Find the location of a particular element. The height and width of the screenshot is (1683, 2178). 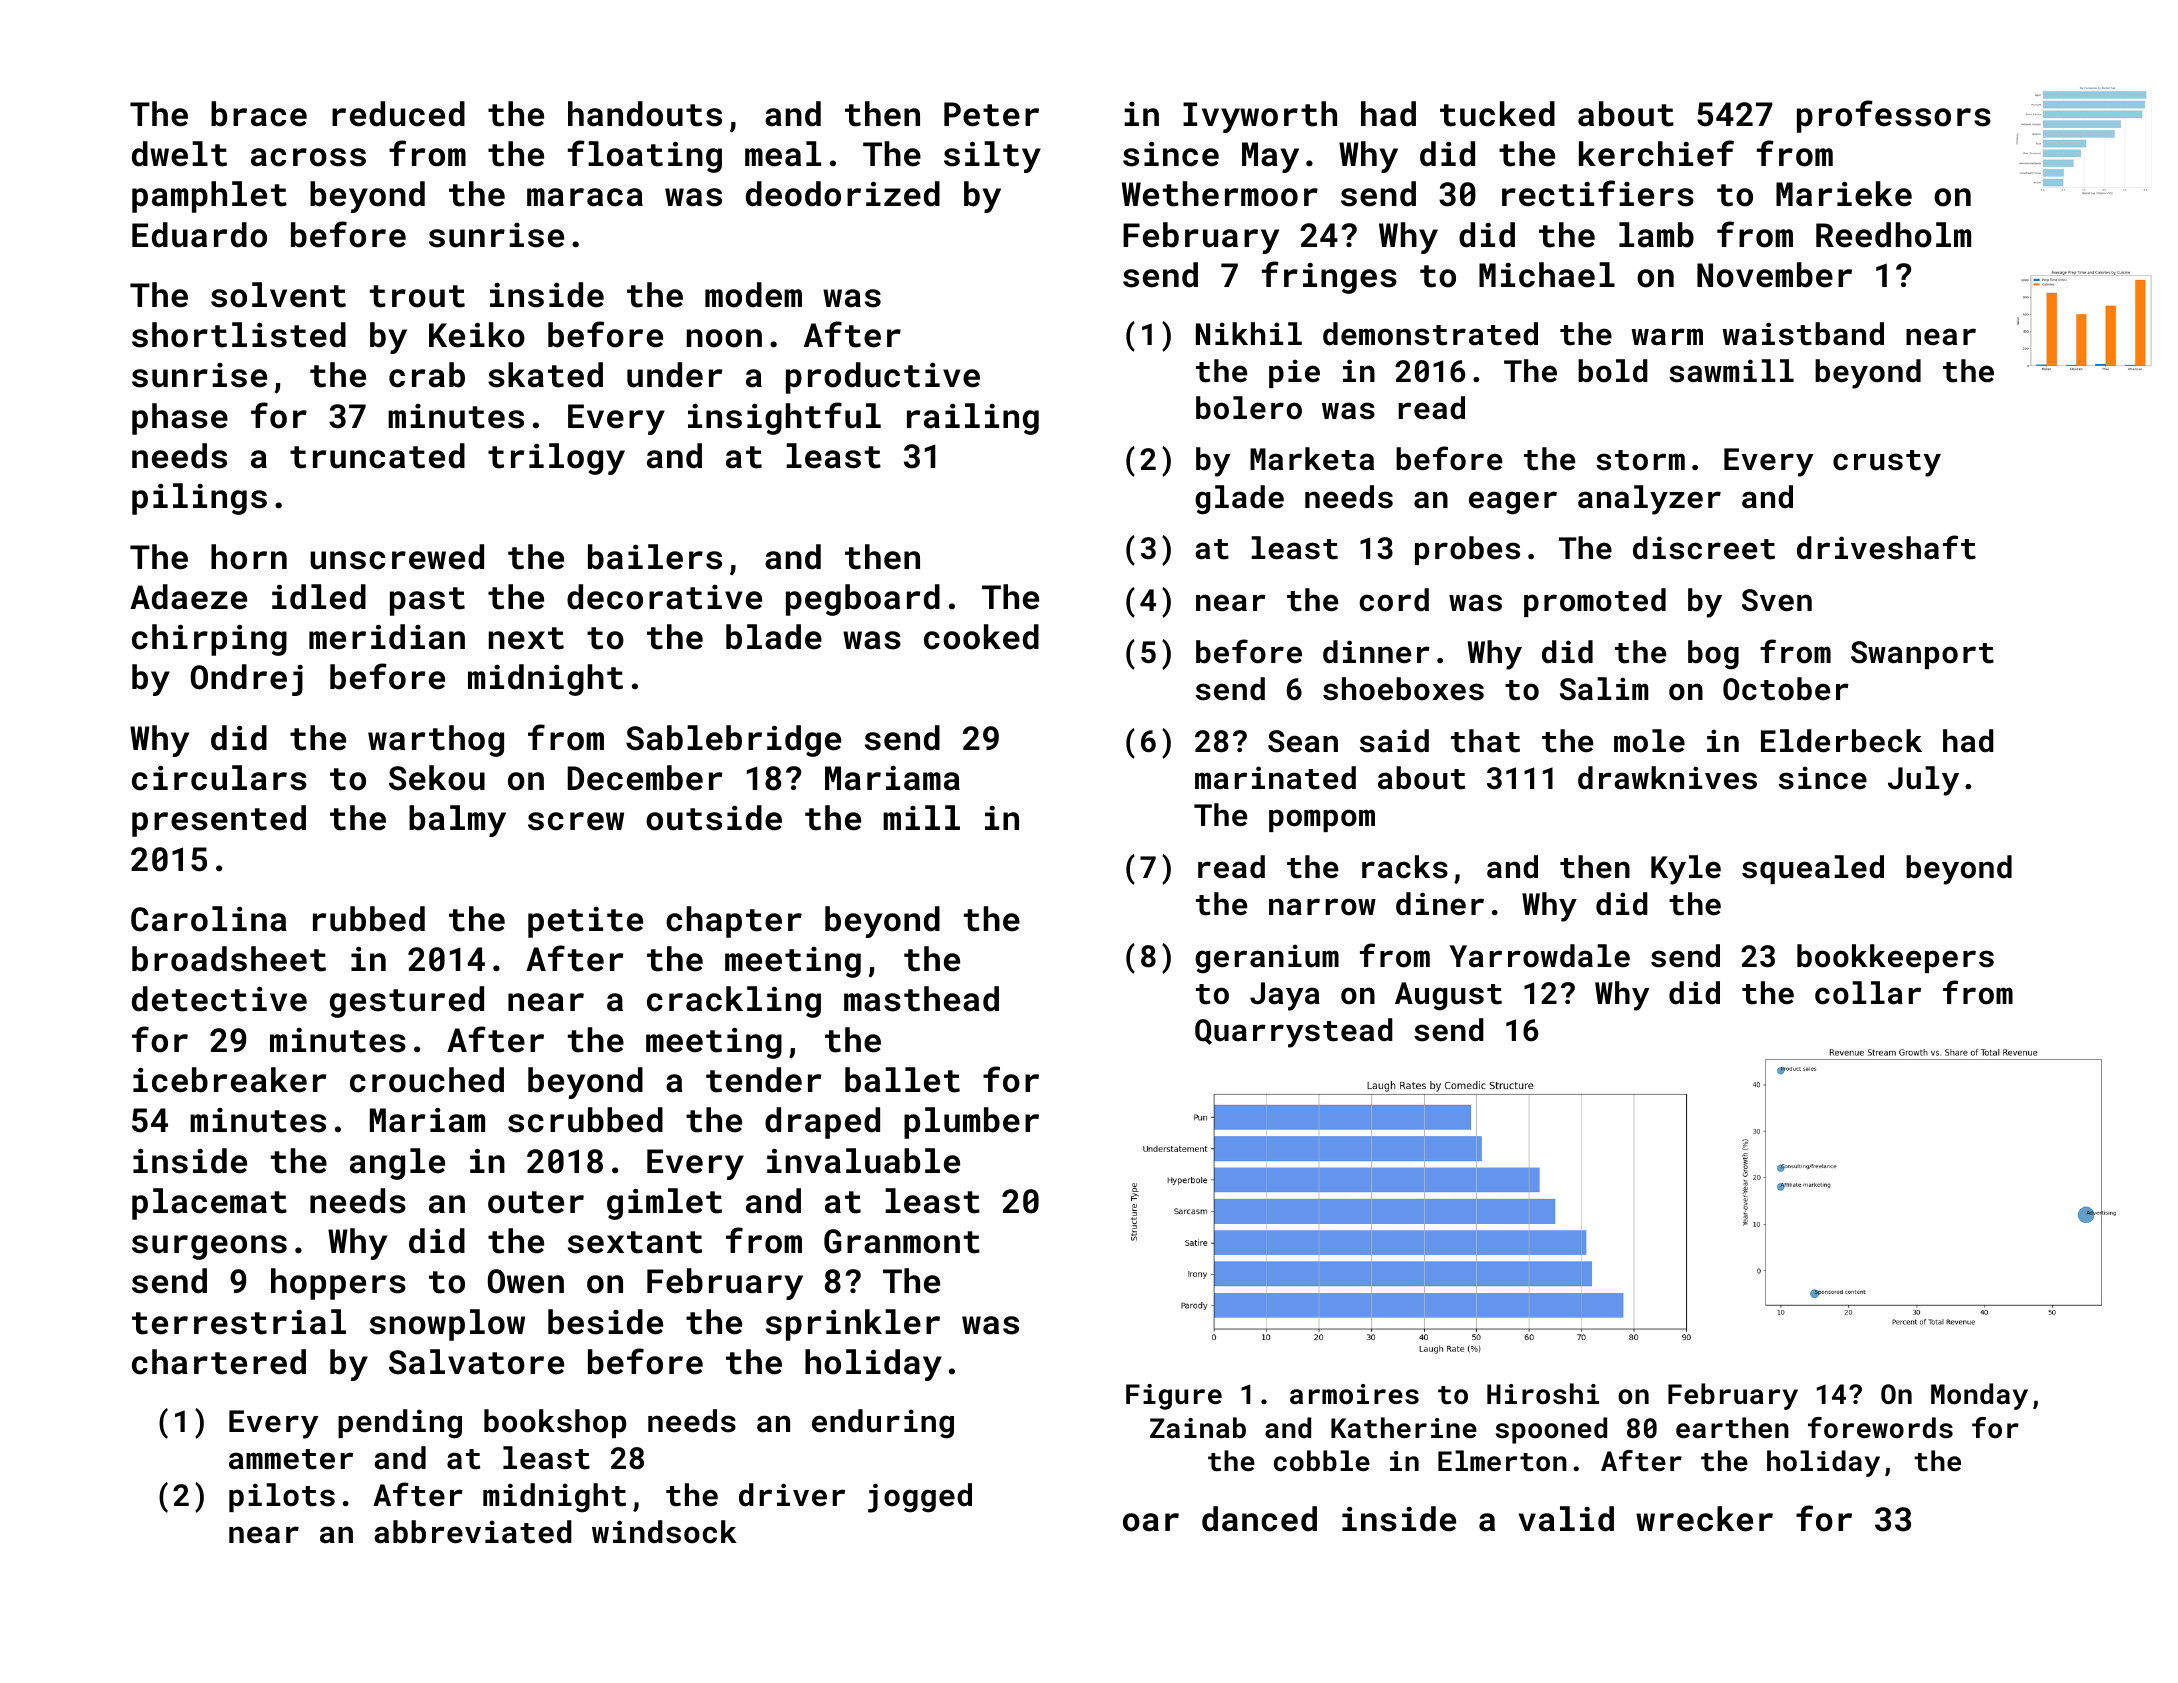

icebreaker is located at coordinates (229, 1080).
